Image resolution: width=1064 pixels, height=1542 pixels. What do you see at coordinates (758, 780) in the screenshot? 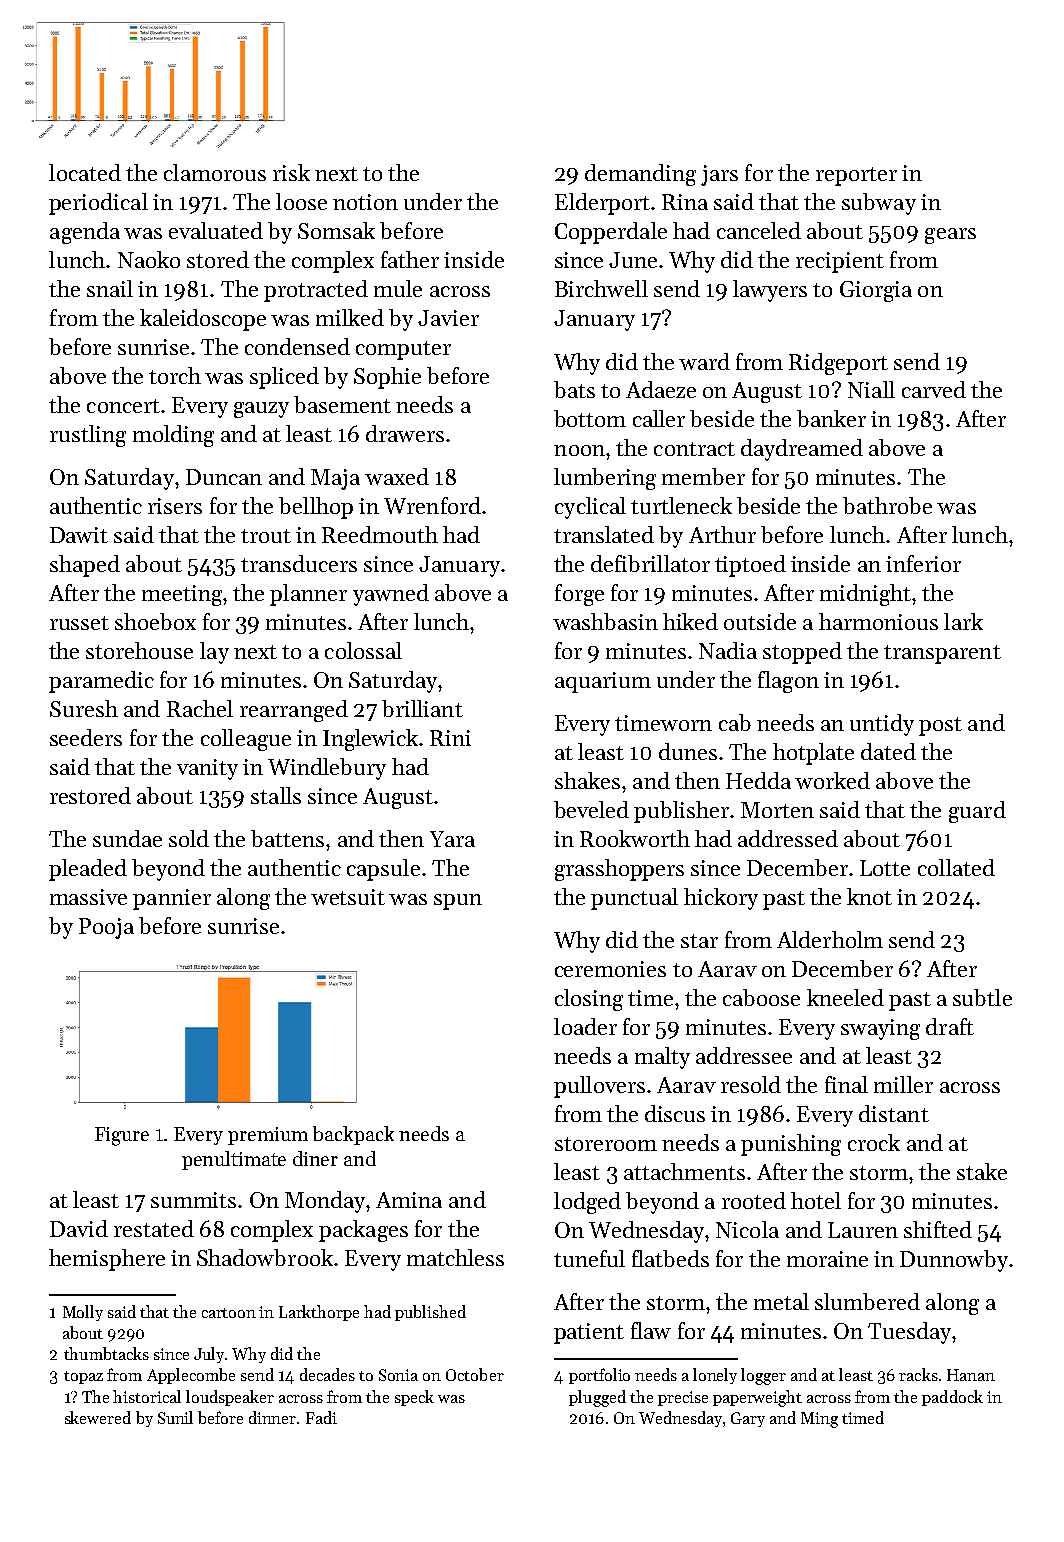
I see `Hedda` at bounding box center [758, 780].
